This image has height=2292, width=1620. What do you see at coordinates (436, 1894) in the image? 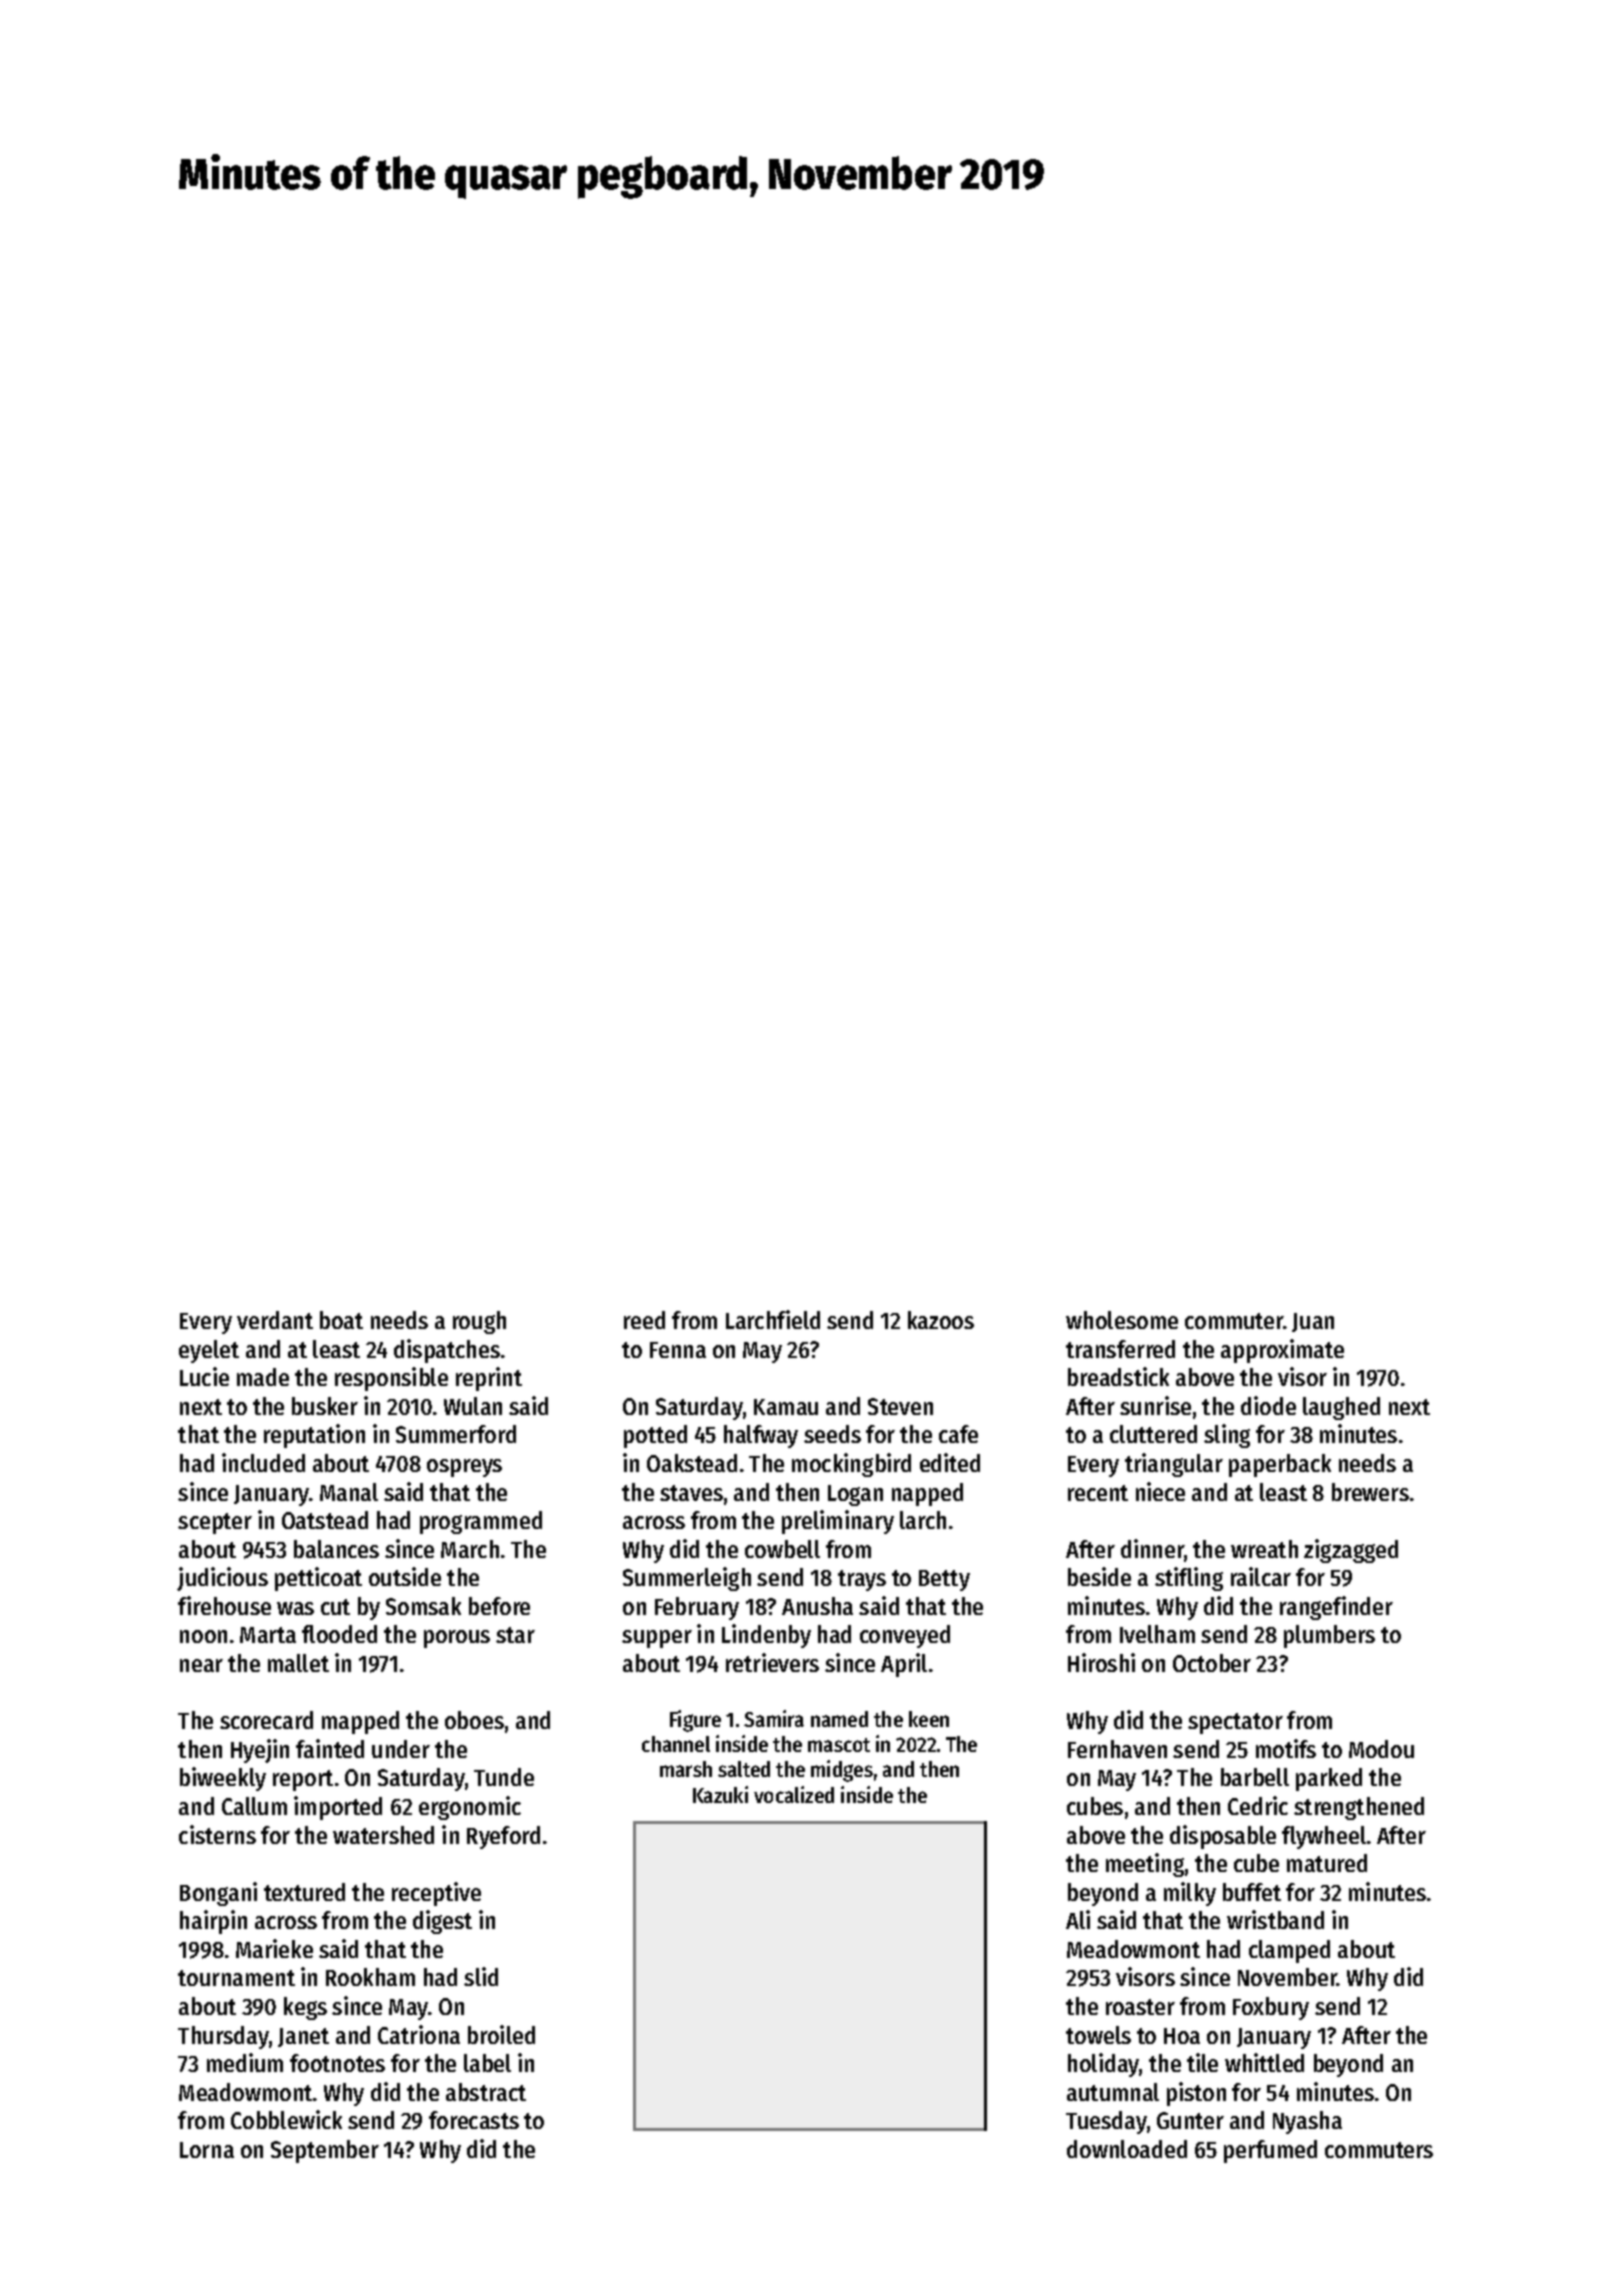
I see `receptive` at bounding box center [436, 1894].
